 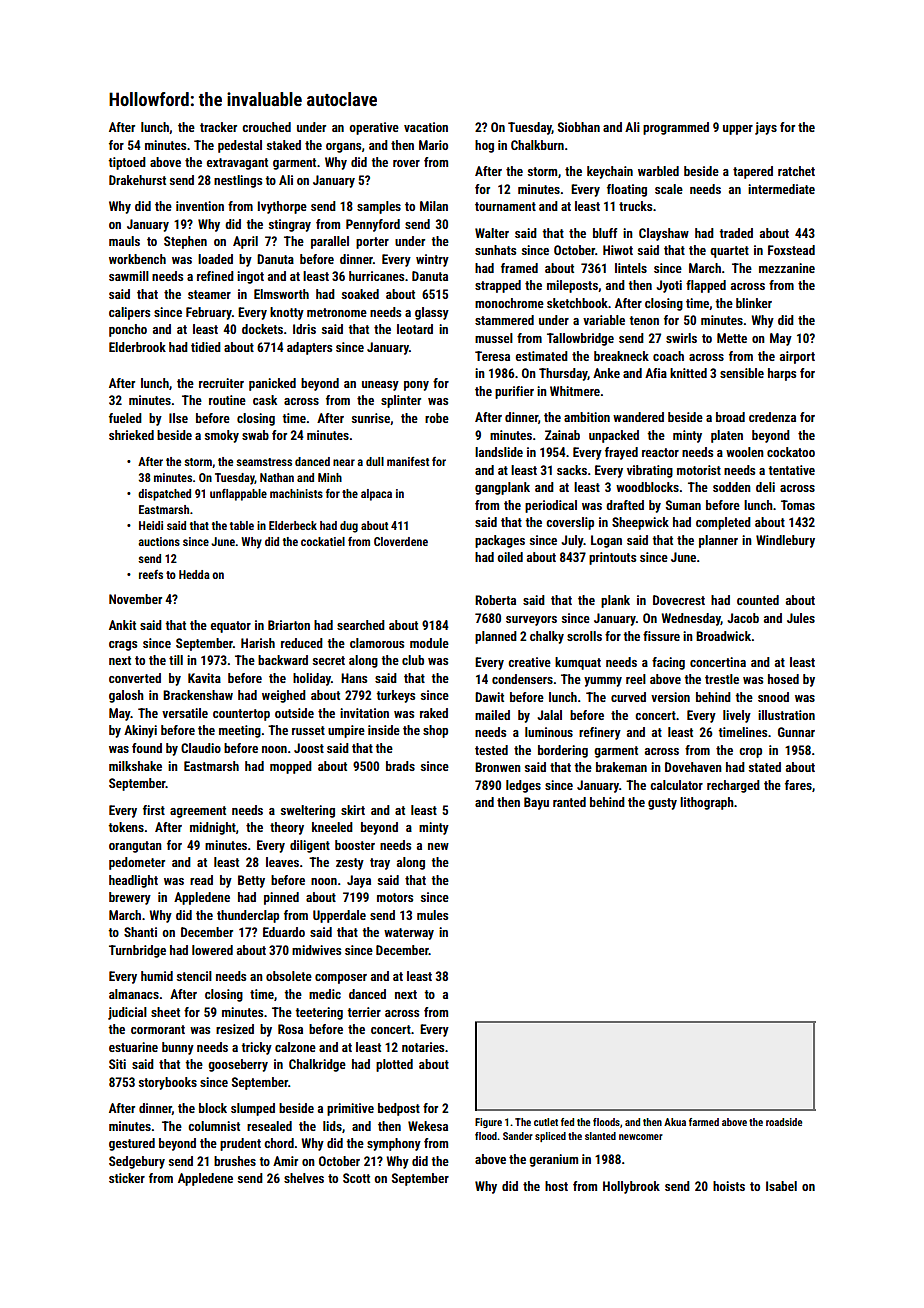 What do you see at coordinates (781, 1186) in the page?
I see `Isabel` at bounding box center [781, 1186].
